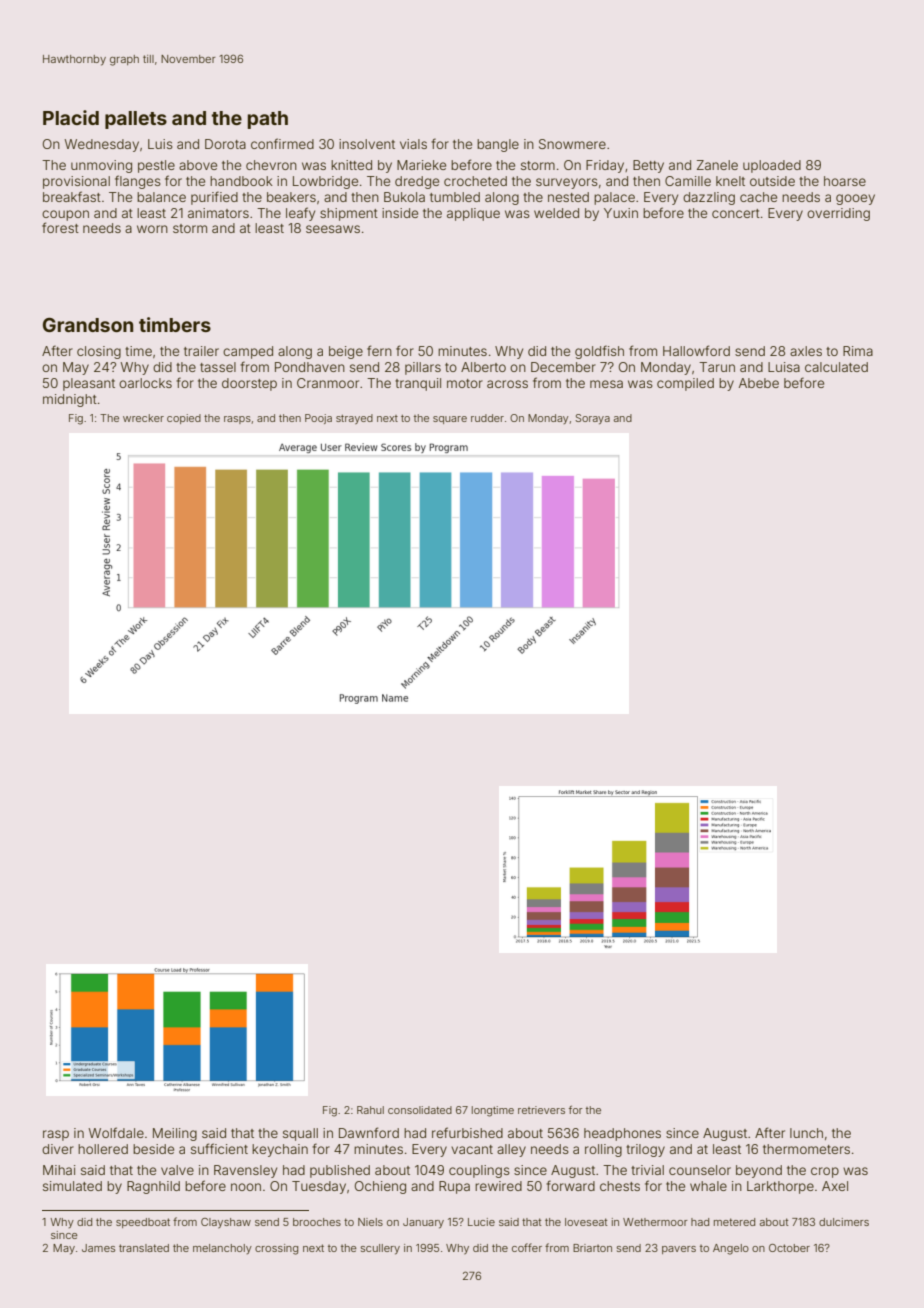 The width and height of the screenshot is (924, 1308). What do you see at coordinates (759, 383) in the screenshot?
I see `Abebe` at bounding box center [759, 383].
